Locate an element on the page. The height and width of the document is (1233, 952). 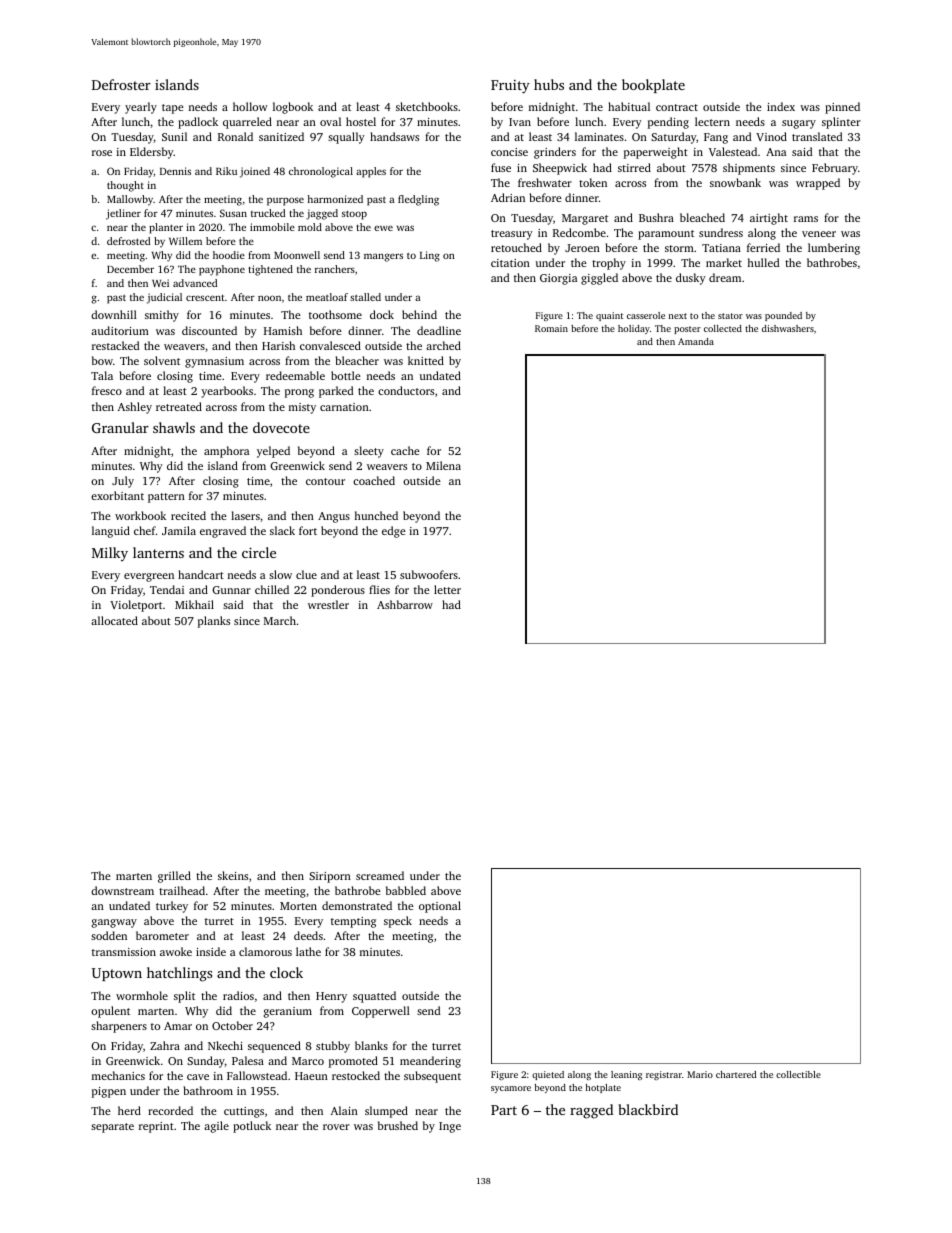
separate is located at coordinates (112, 1128).
